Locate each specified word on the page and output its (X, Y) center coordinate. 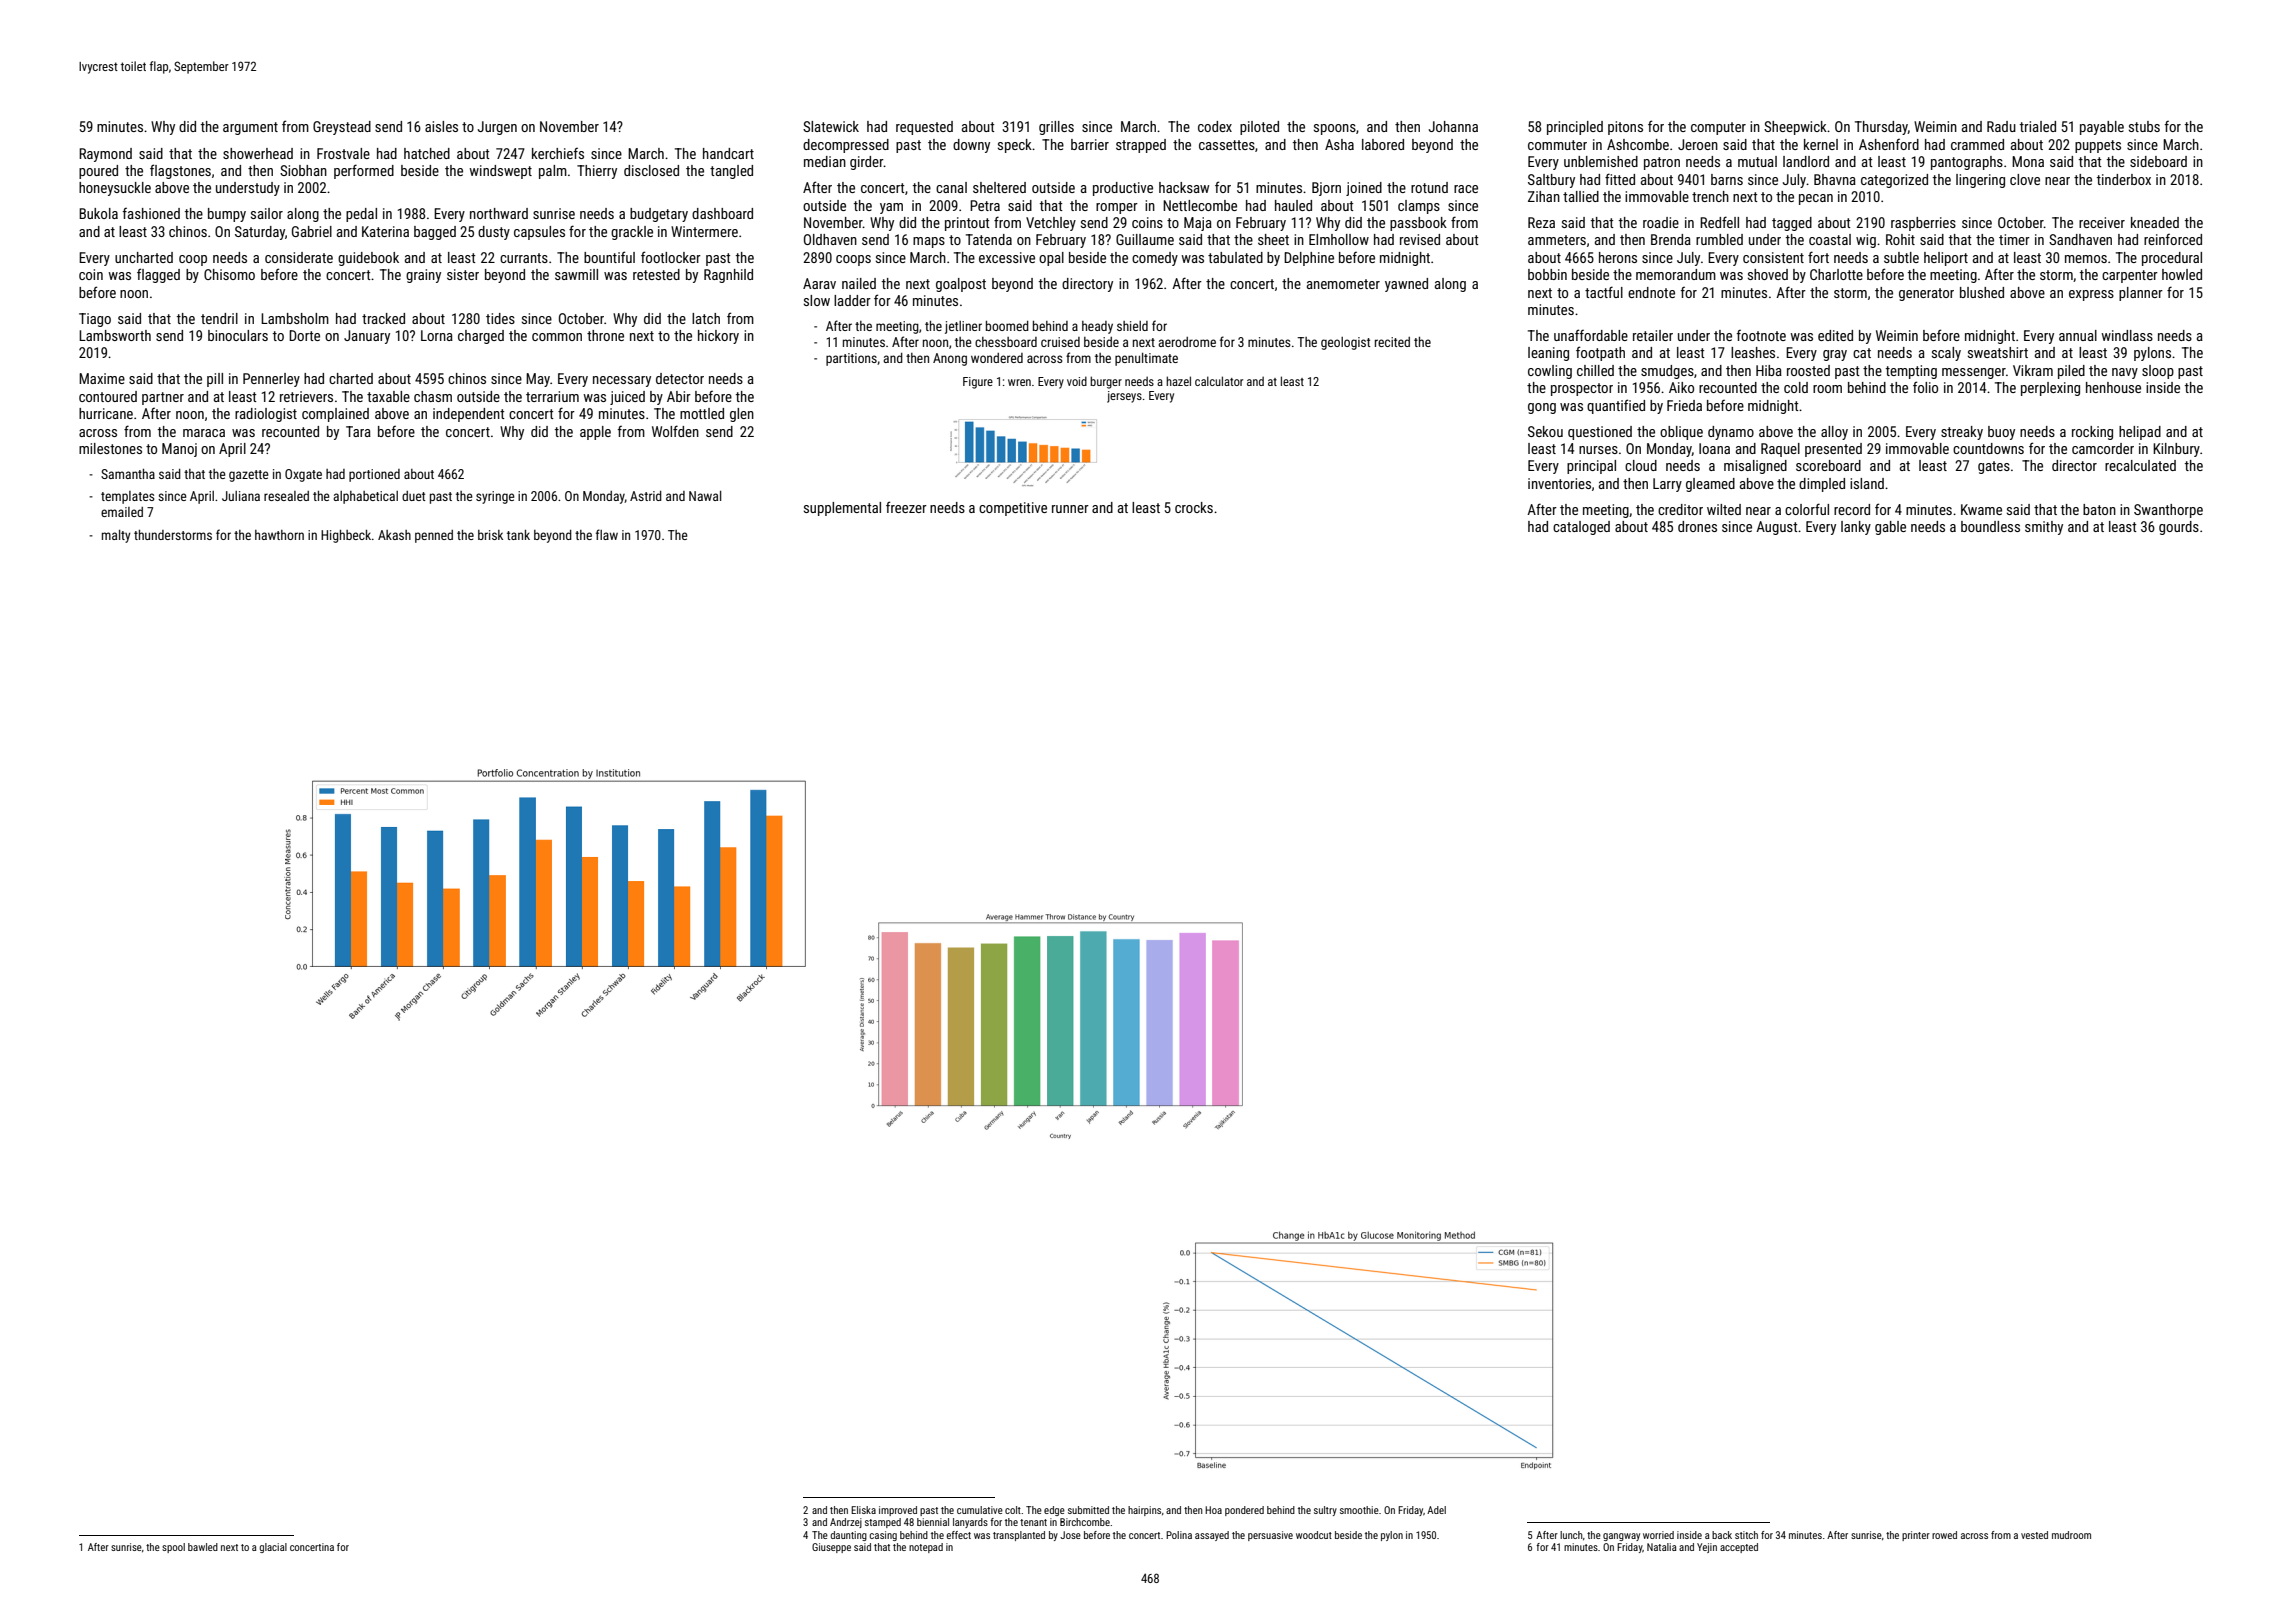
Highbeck (346, 536)
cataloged (1581, 528)
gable (1890, 528)
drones (1697, 526)
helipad (2140, 433)
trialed (2038, 126)
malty (116, 536)
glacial (273, 1548)
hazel (1178, 381)
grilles (1056, 128)
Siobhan (303, 170)
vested (2034, 1535)
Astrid (646, 496)
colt (1013, 1510)
